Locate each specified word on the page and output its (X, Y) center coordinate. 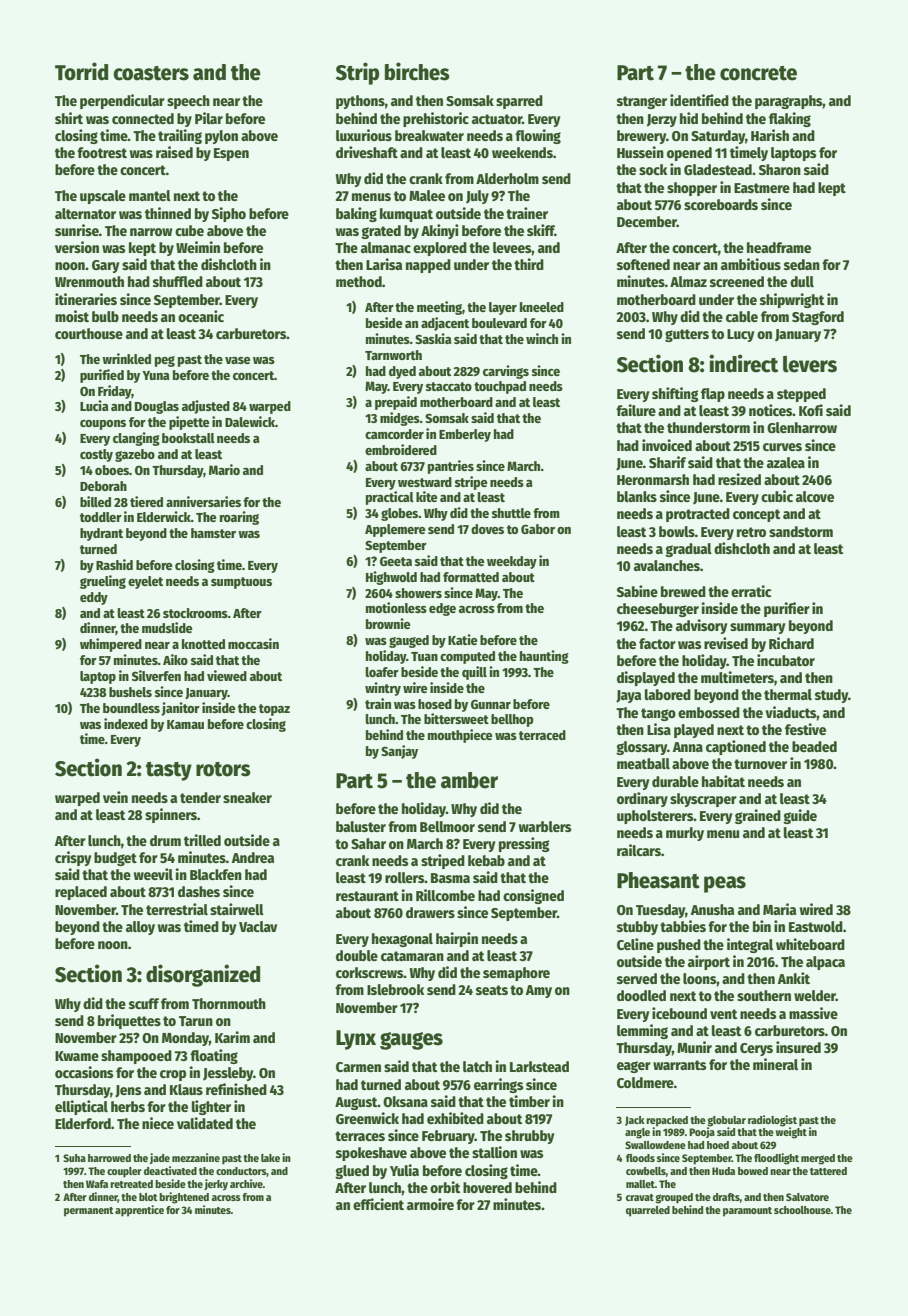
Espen (231, 154)
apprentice (139, 1211)
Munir (694, 1047)
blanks (637, 496)
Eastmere (762, 188)
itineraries (86, 299)
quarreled (648, 1211)
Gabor (538, 529)
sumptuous (241, 583)
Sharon (780, 169)
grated (381, 232)
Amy (539, 991)
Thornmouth (229, 1003)
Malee (427, 195)
